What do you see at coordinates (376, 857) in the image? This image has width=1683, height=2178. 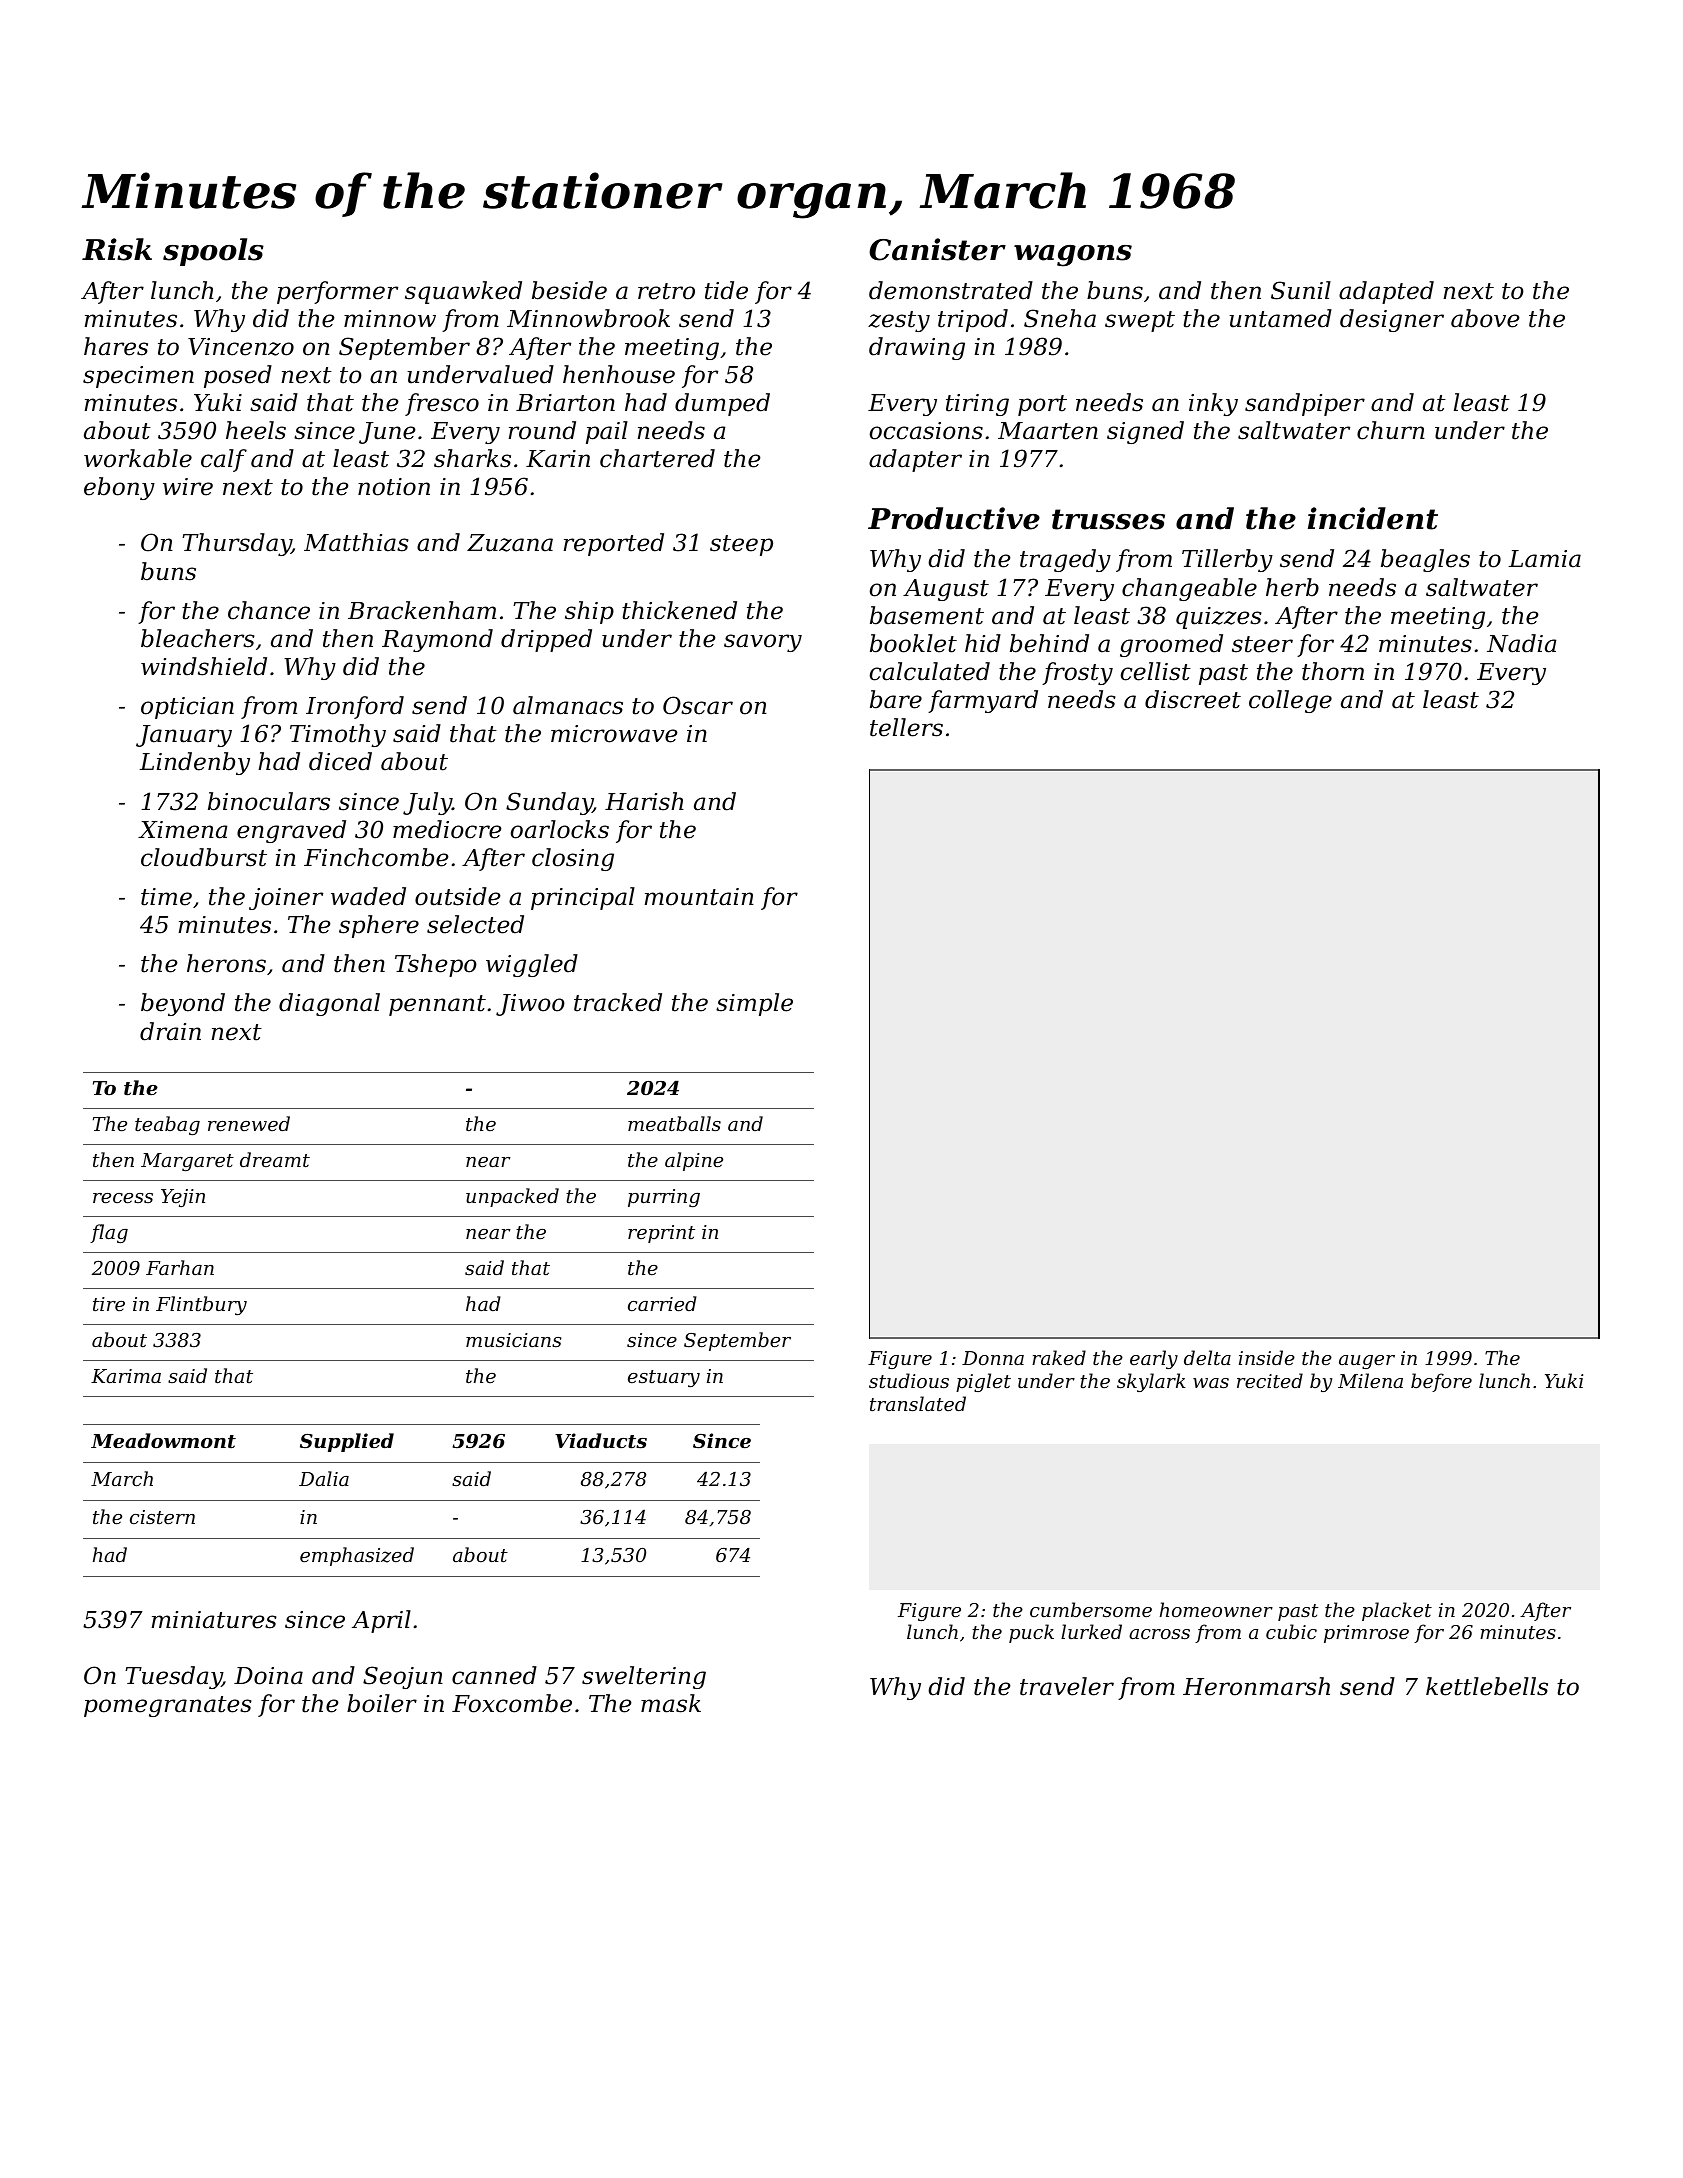 I see `Finchcombe` at bounding box center [376, 857].
